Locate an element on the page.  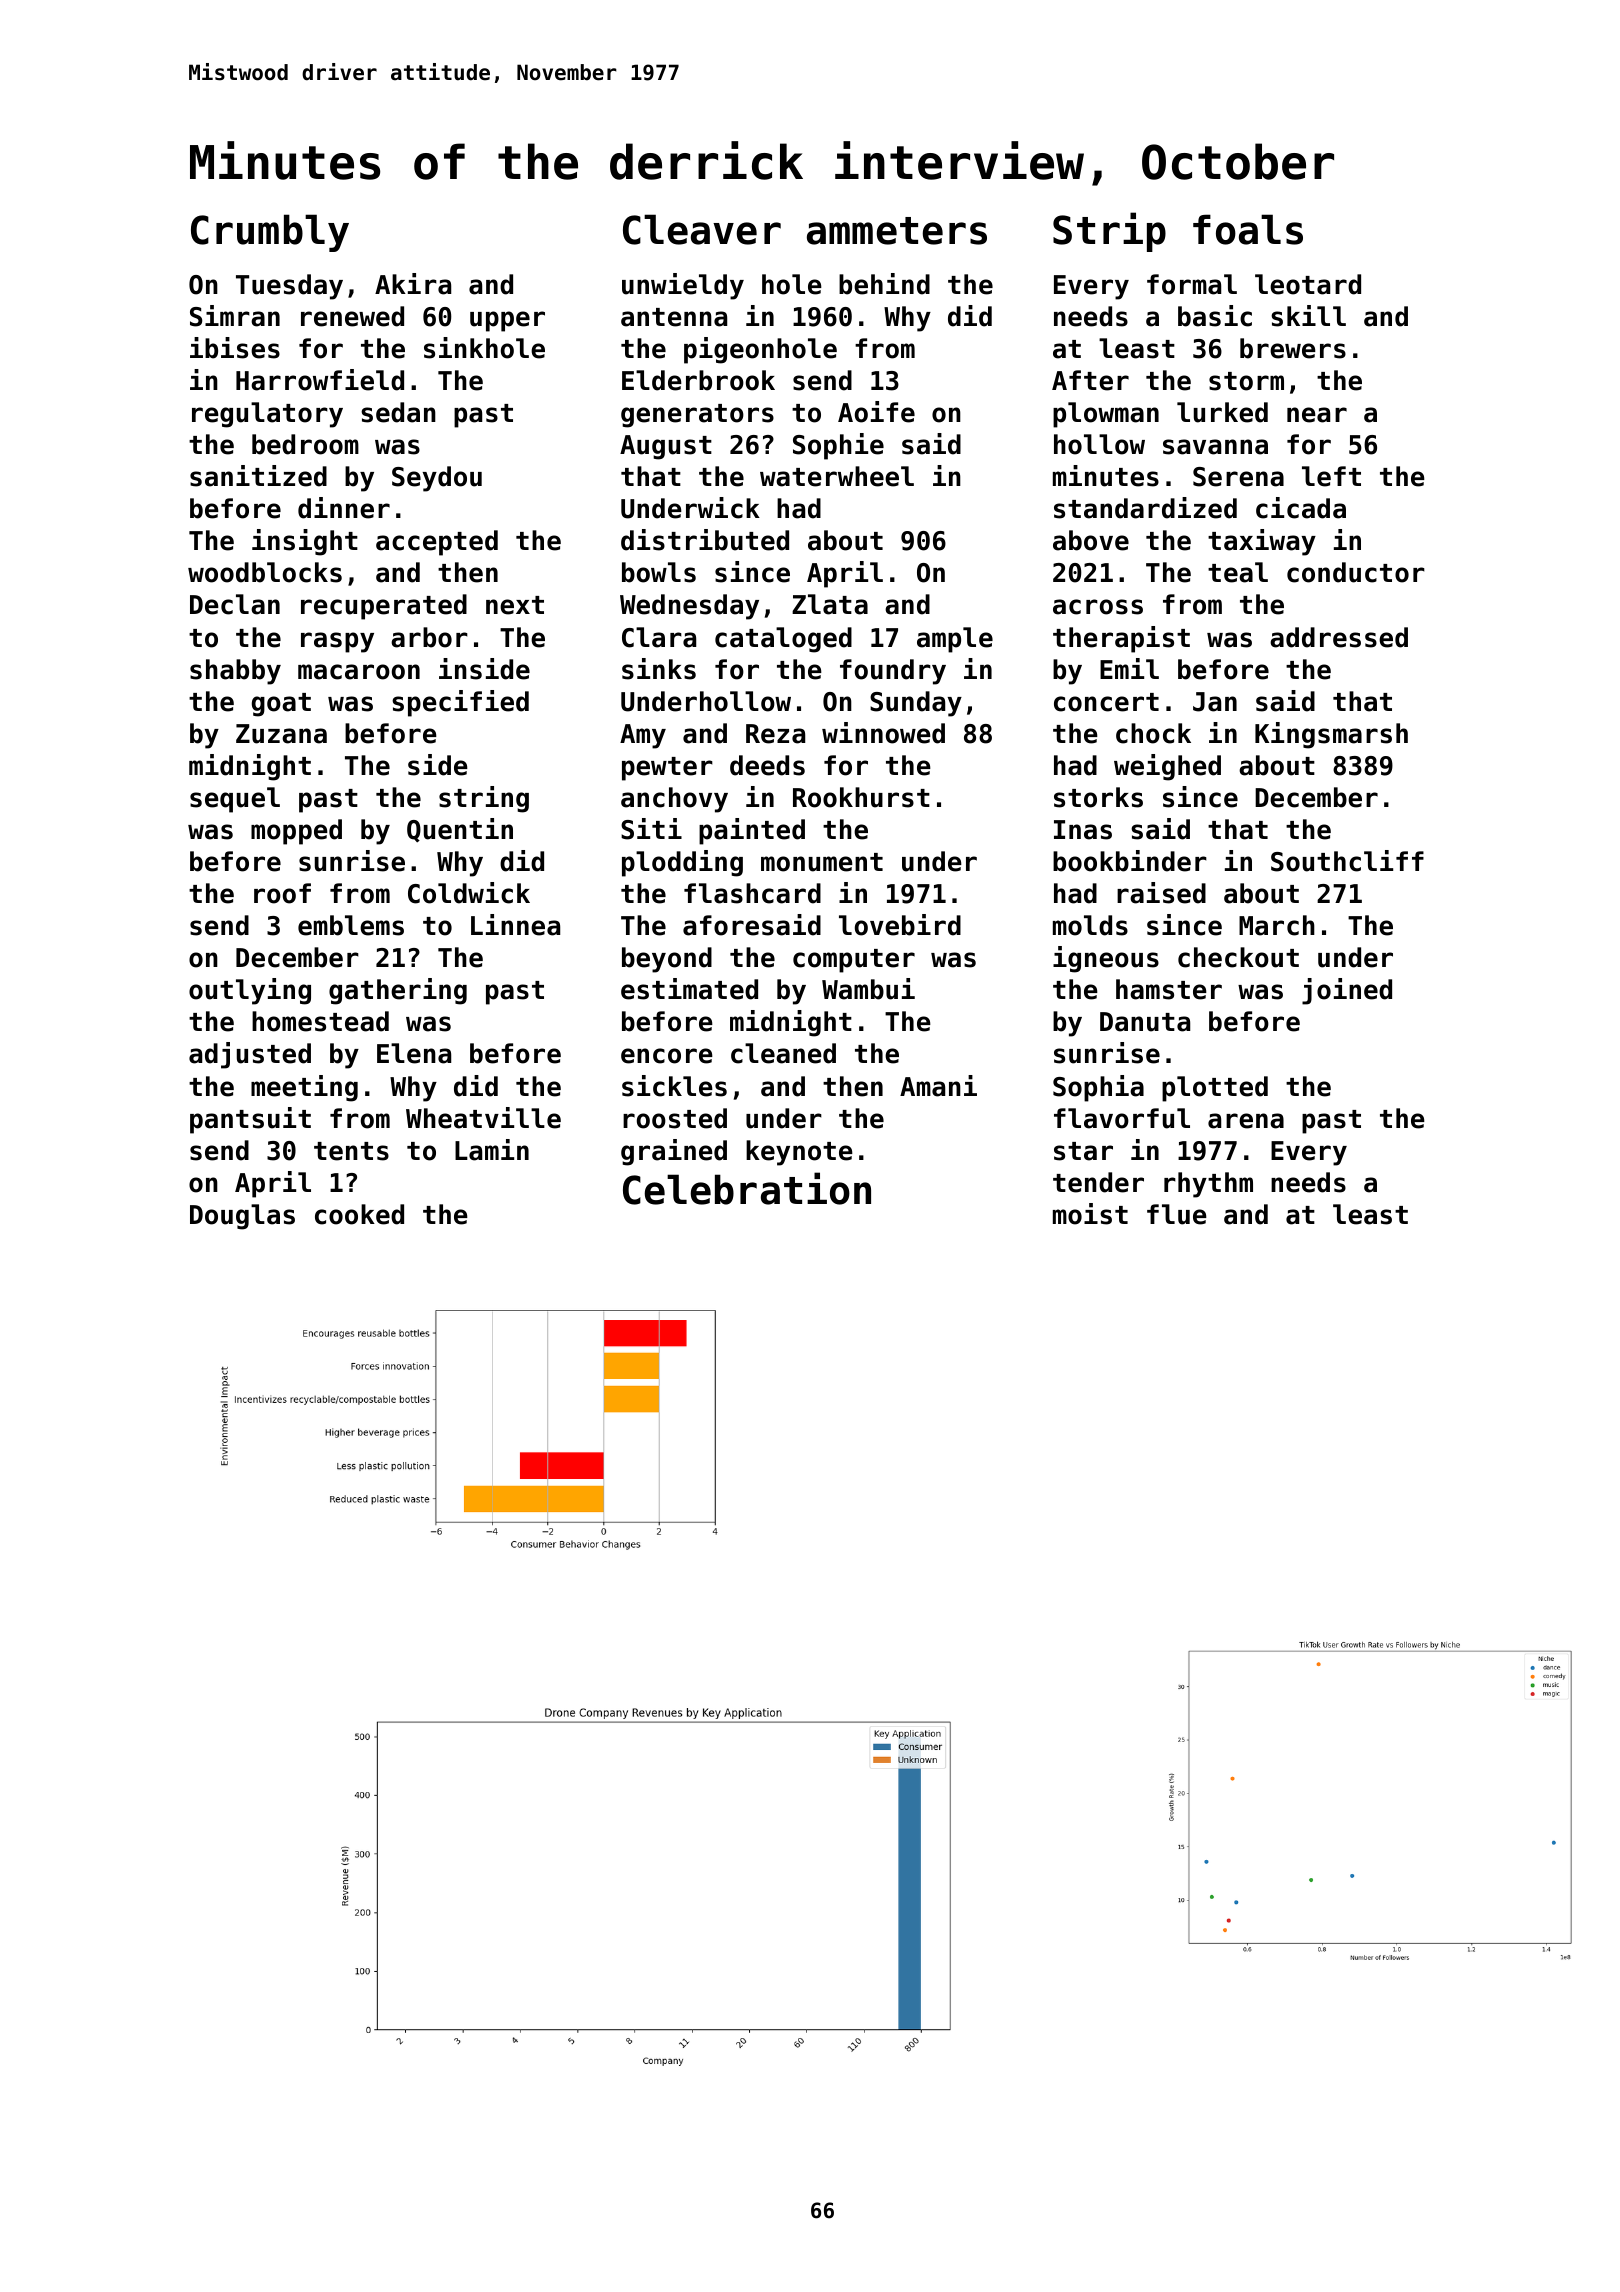
cooked is located at coordinates (359, 1214).
